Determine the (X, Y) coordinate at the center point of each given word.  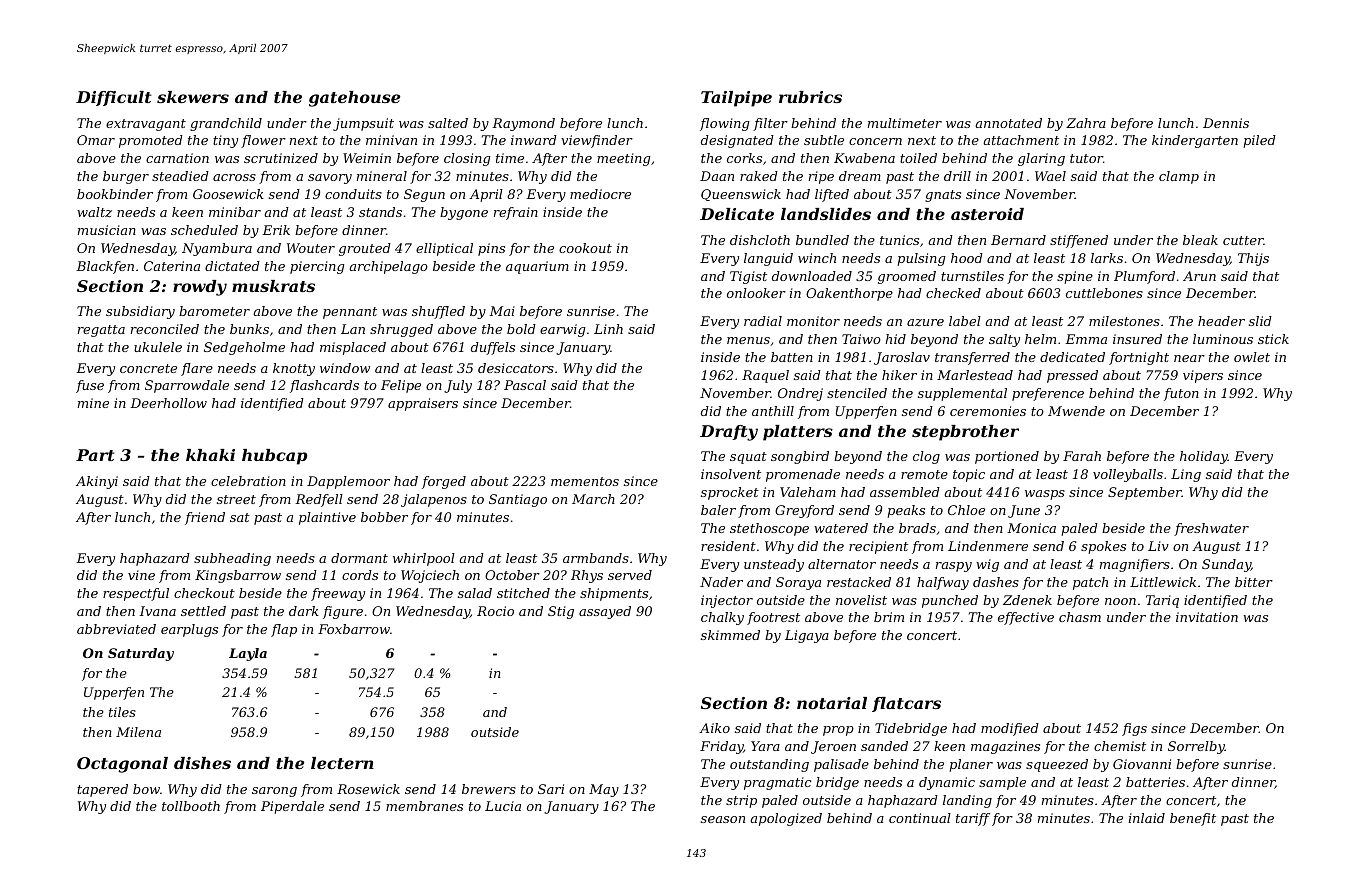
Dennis (1226, 123)
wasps (1045, 495)
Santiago (518, 500)
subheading (232, 559)
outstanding (769, 765)
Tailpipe (736, 99)
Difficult (113, 98)
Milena (138, 732)
